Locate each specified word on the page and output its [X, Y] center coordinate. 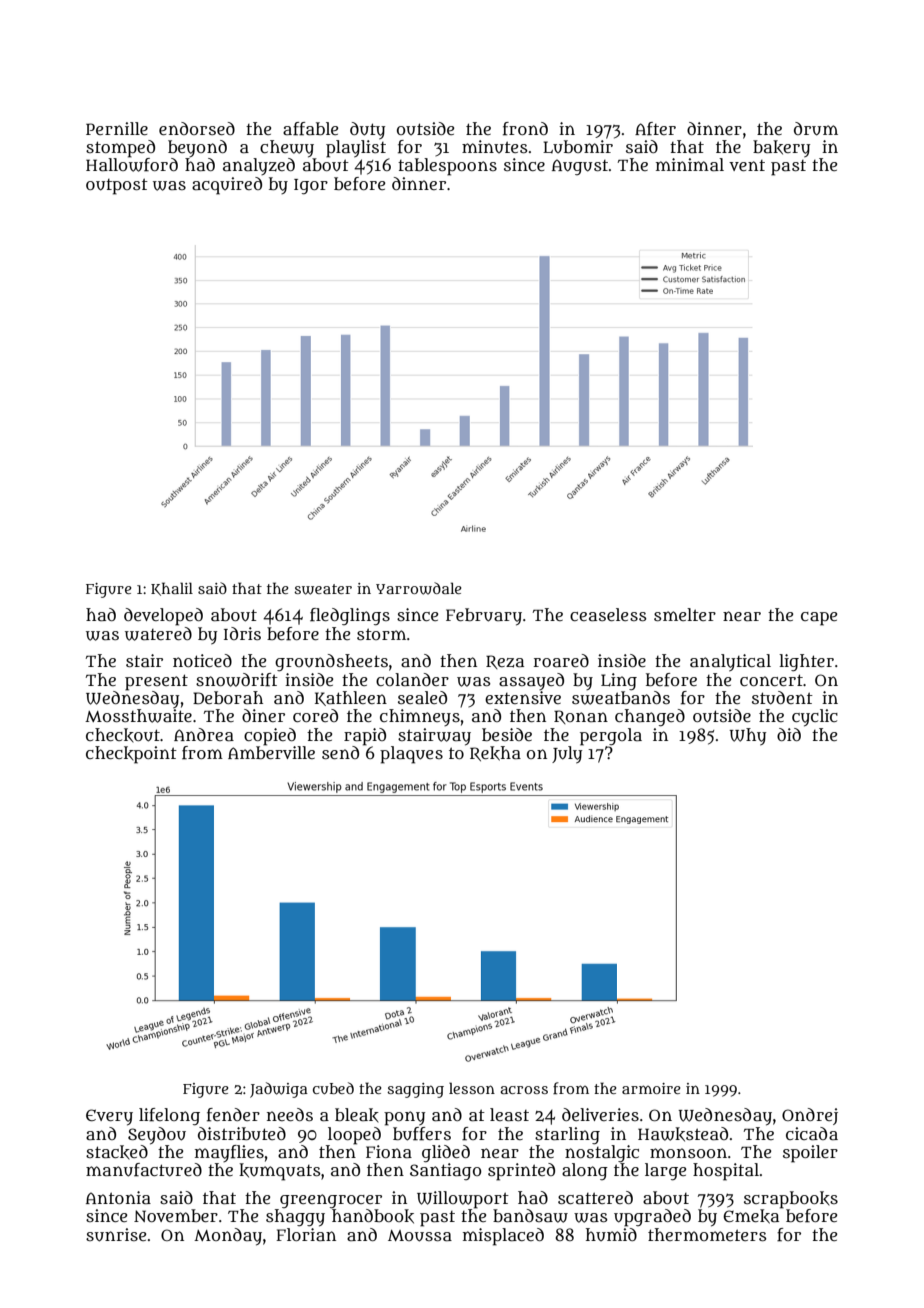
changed [650, 718]
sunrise [116, 1235]
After [655, 129]
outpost [117, 186]
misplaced [503, 1237]
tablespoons [447, 167]
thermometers [707, 1234]
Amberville [271, 752]
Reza [505, 662]
